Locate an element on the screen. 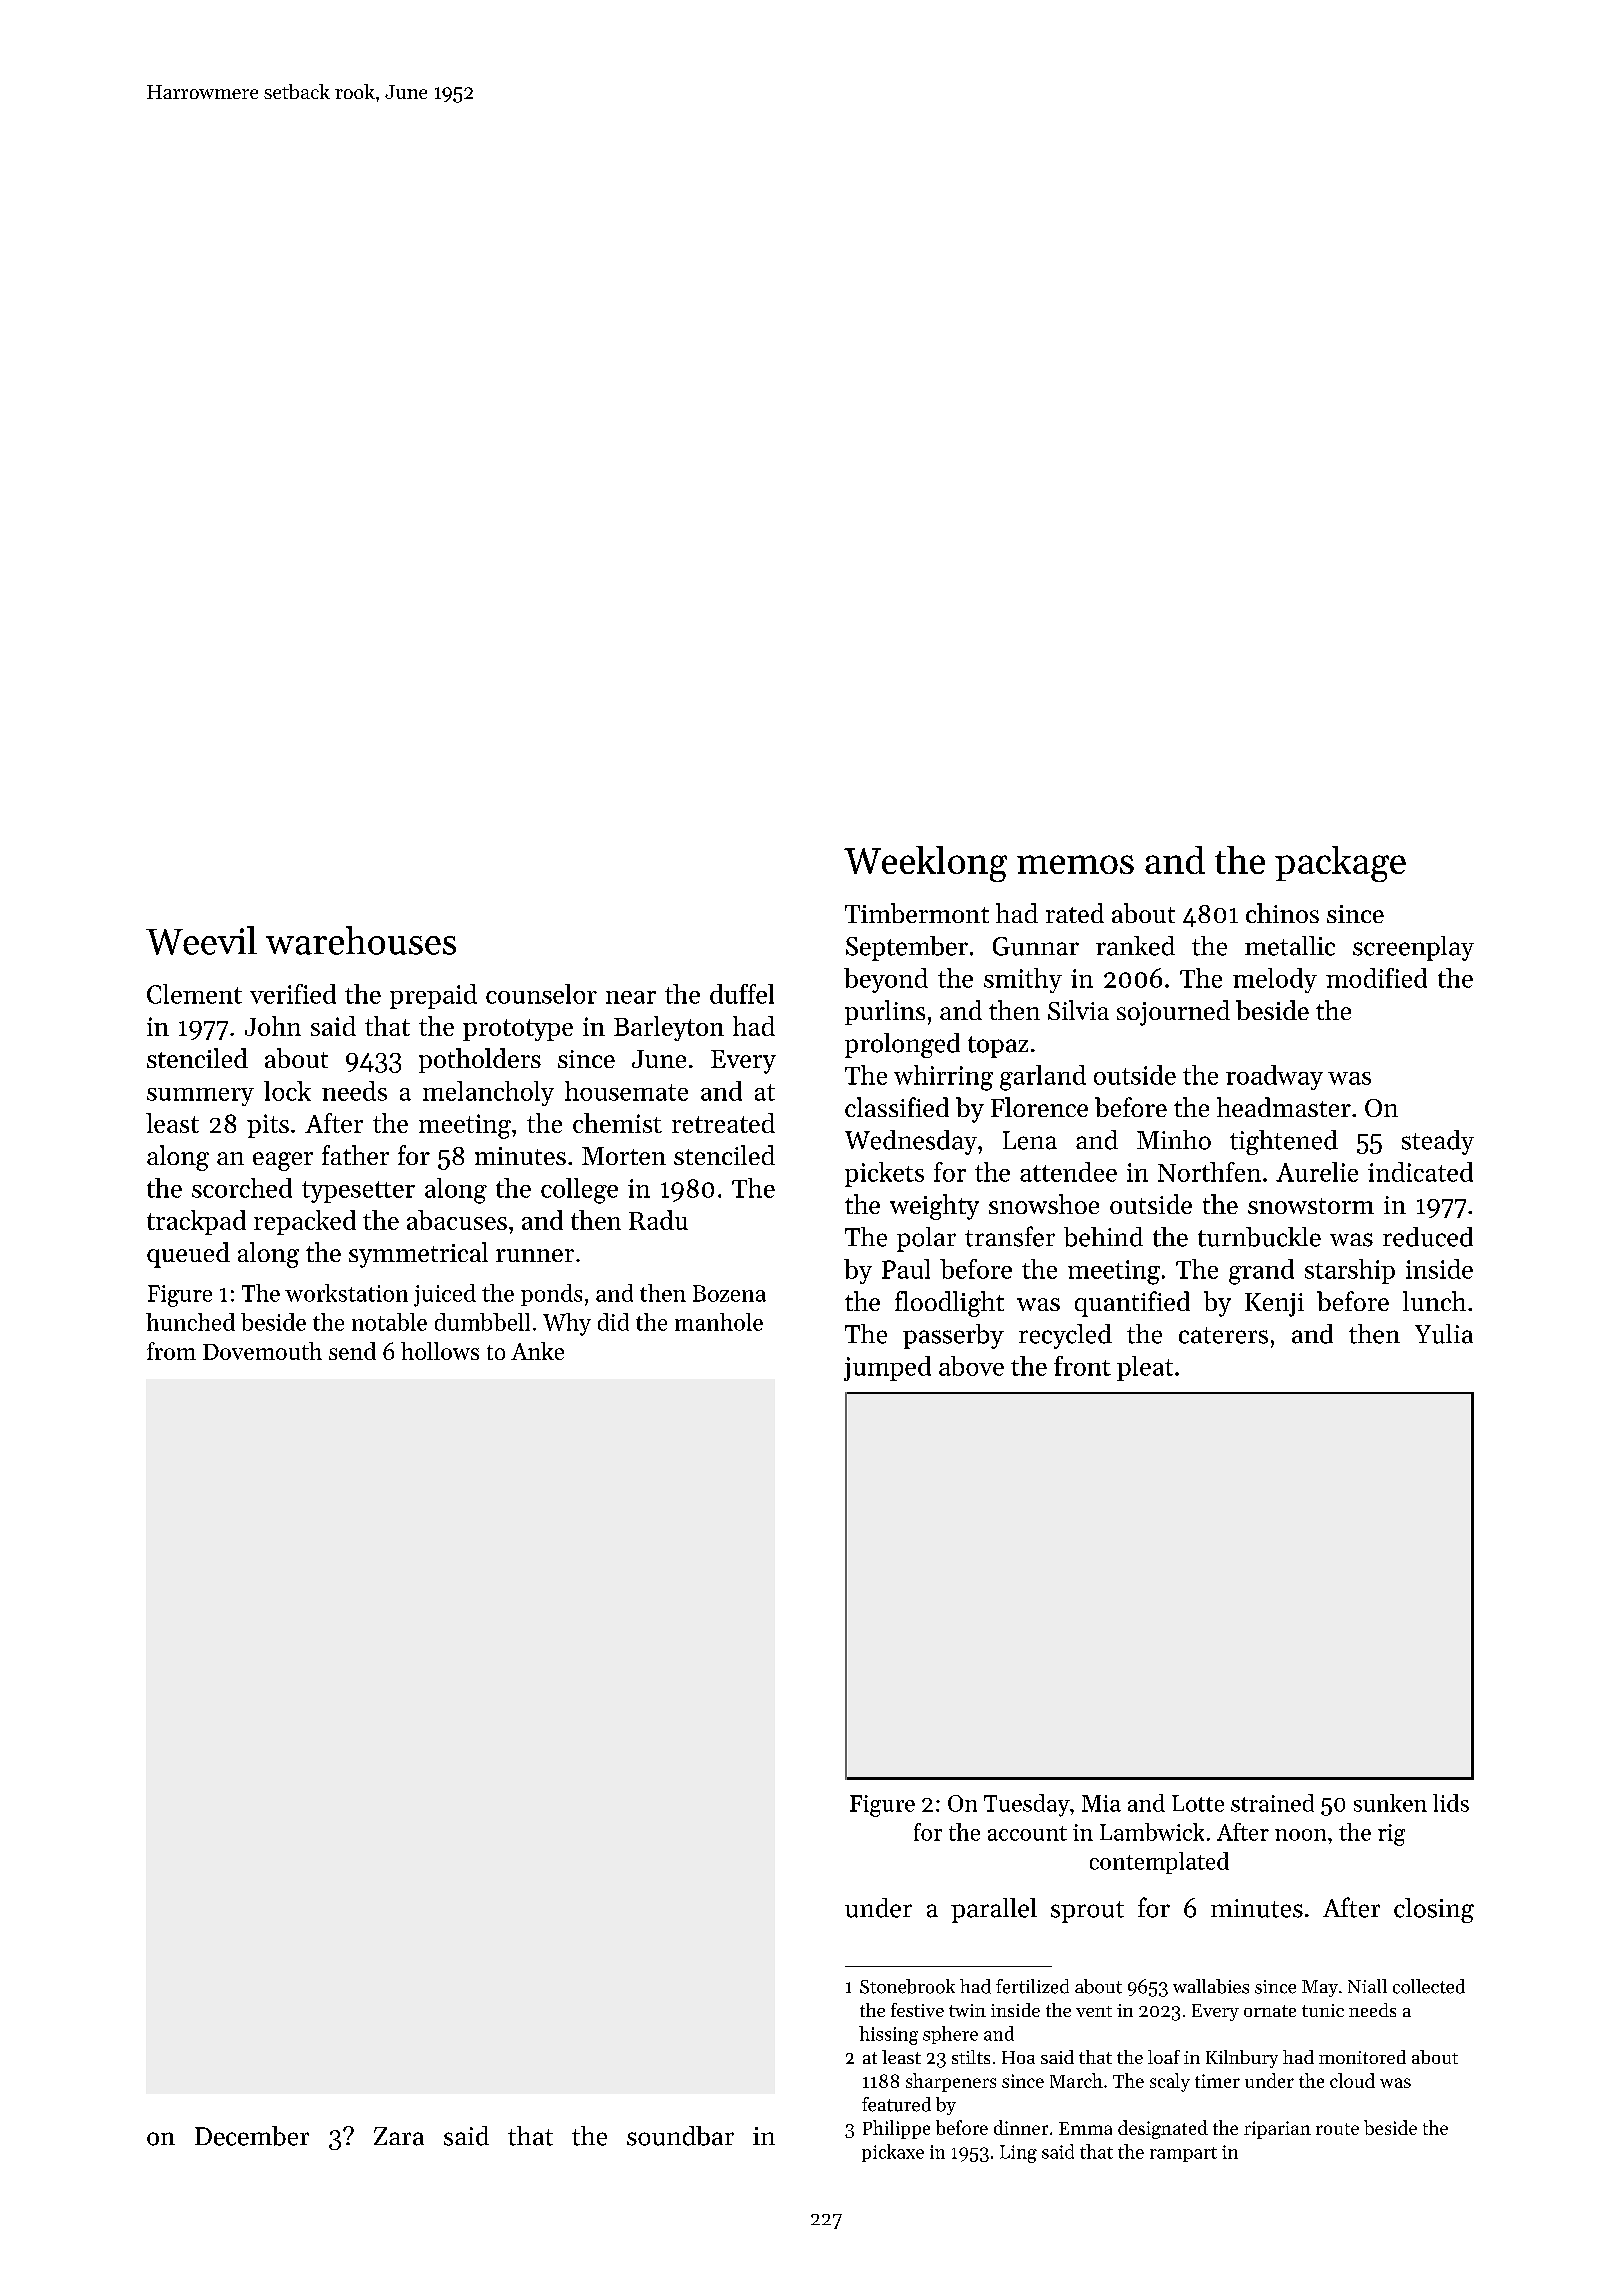 The width and height of the screenshot is (1620, 2292). package is located at coordinates (1340, 864).
